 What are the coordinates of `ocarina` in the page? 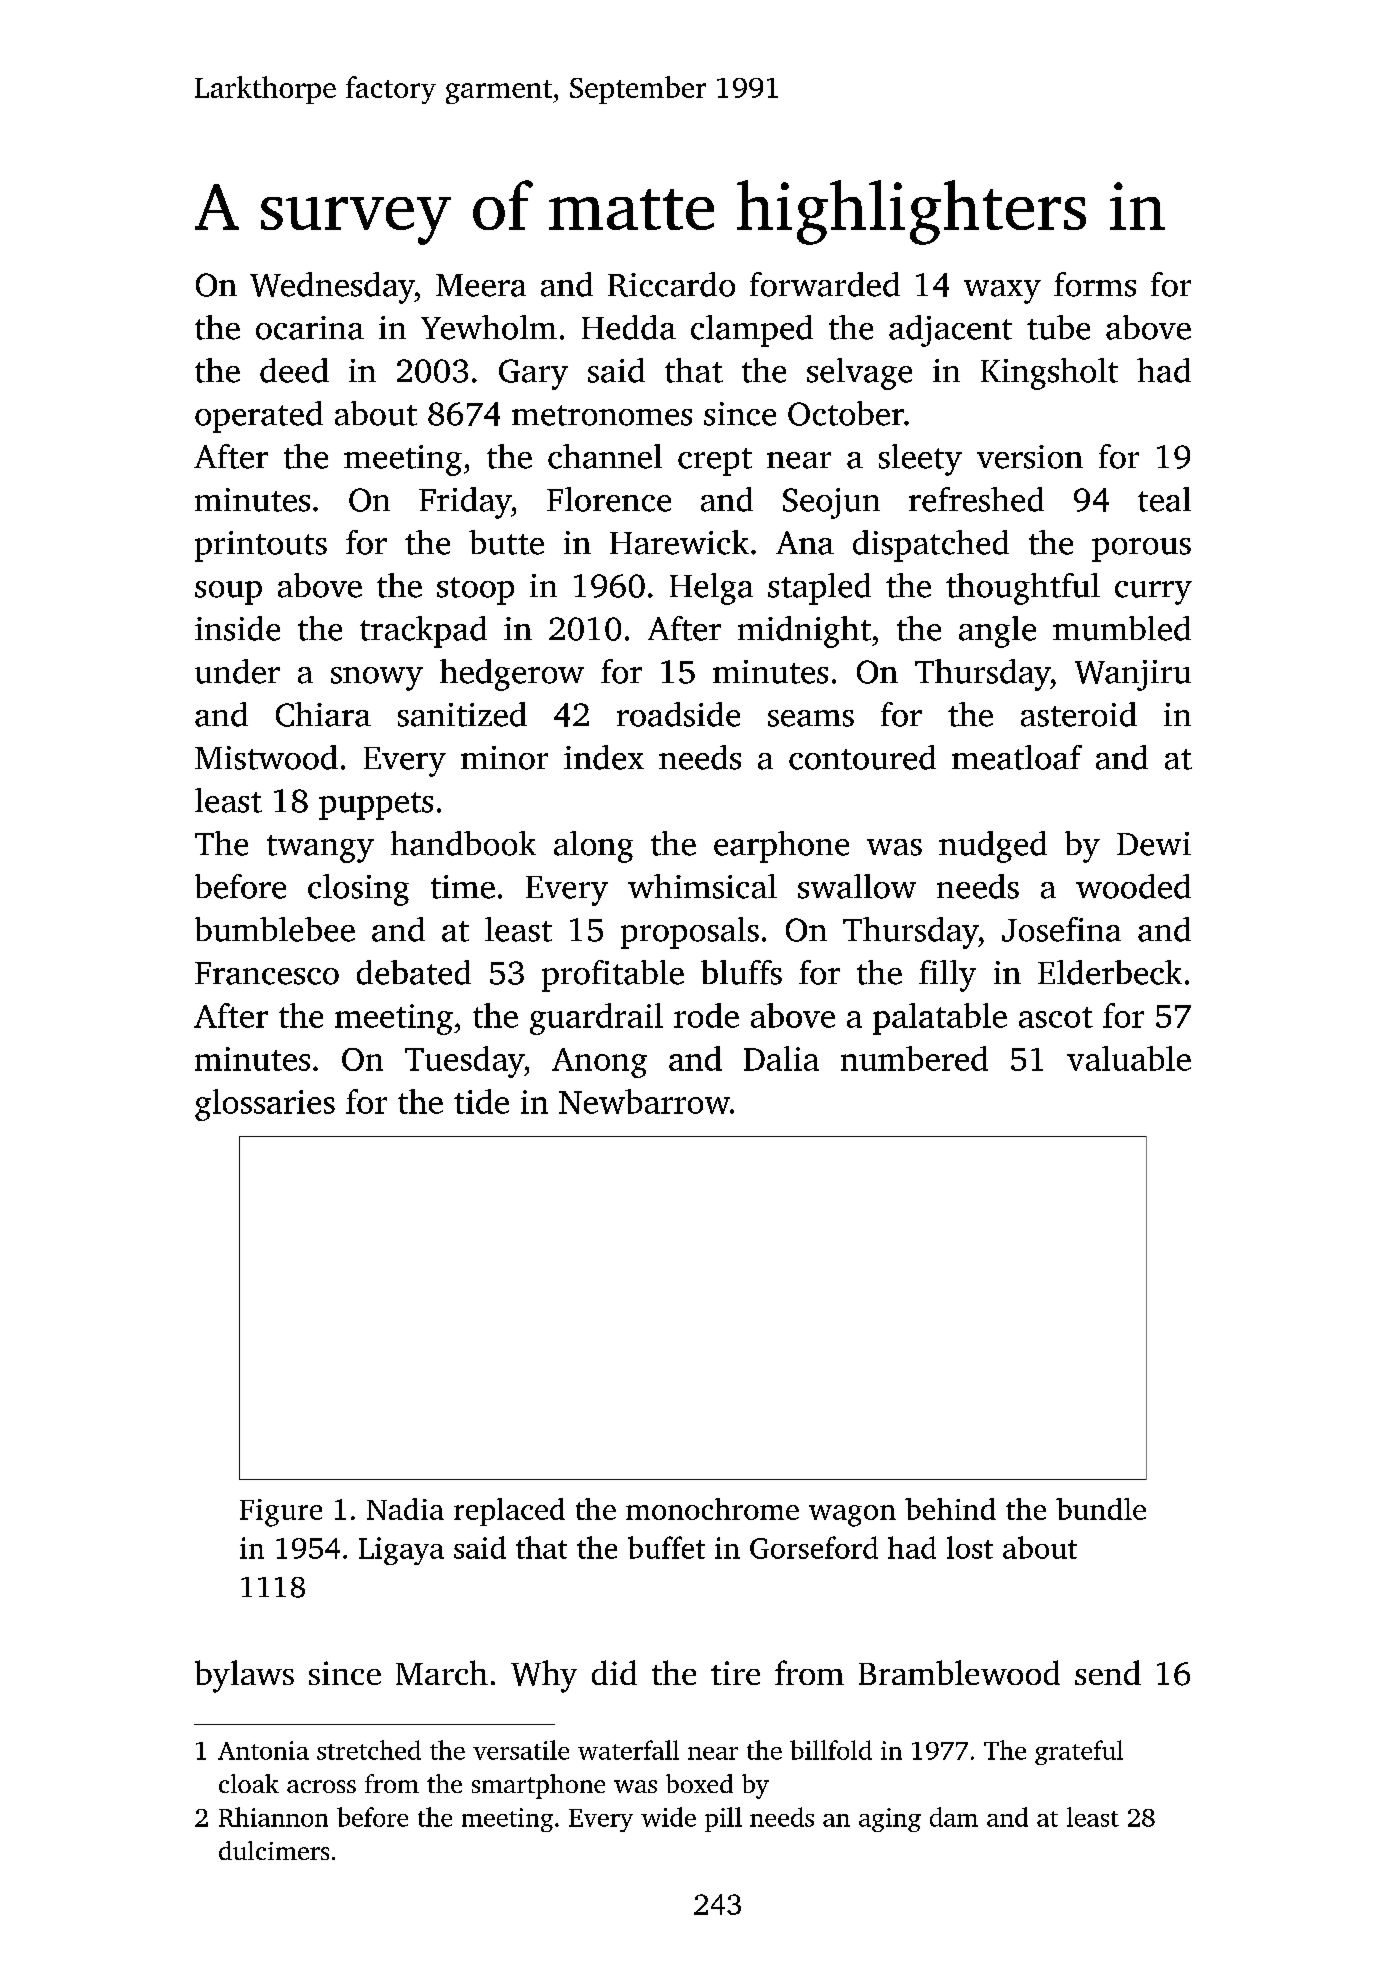 It's located at (310, 328).
